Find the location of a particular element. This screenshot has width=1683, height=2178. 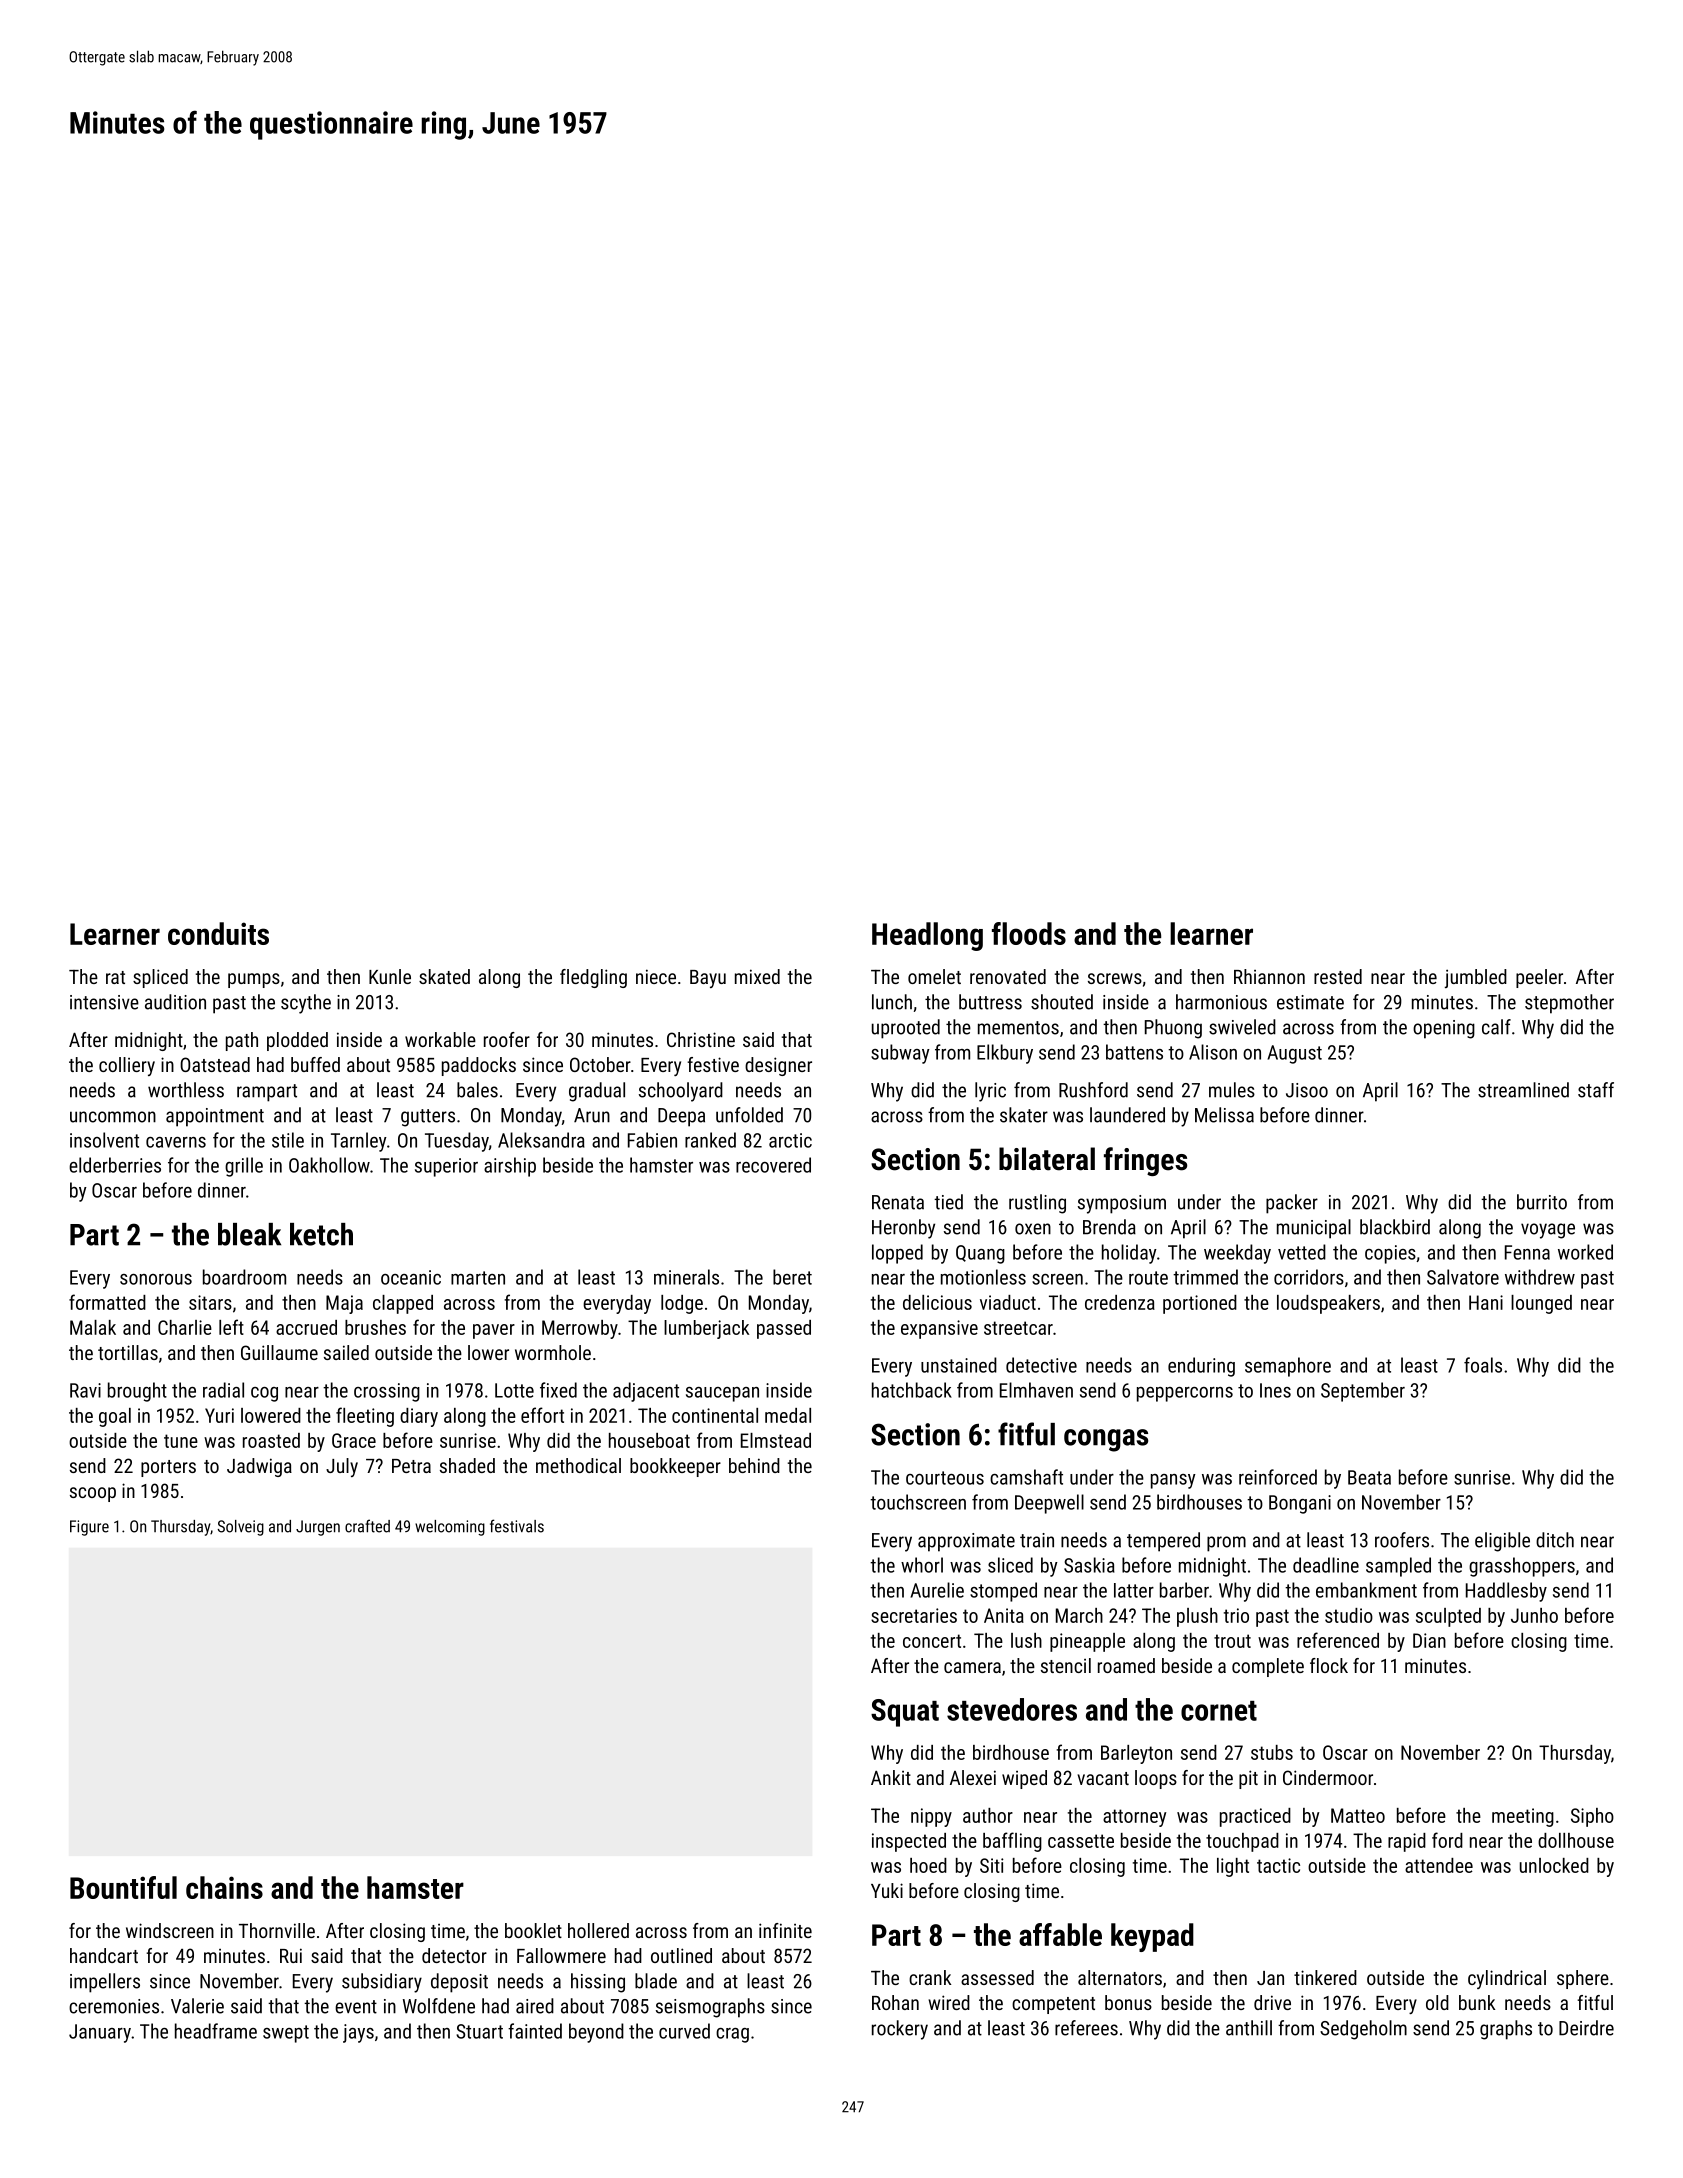

Ravi is located at coordinates (85, 1390).
